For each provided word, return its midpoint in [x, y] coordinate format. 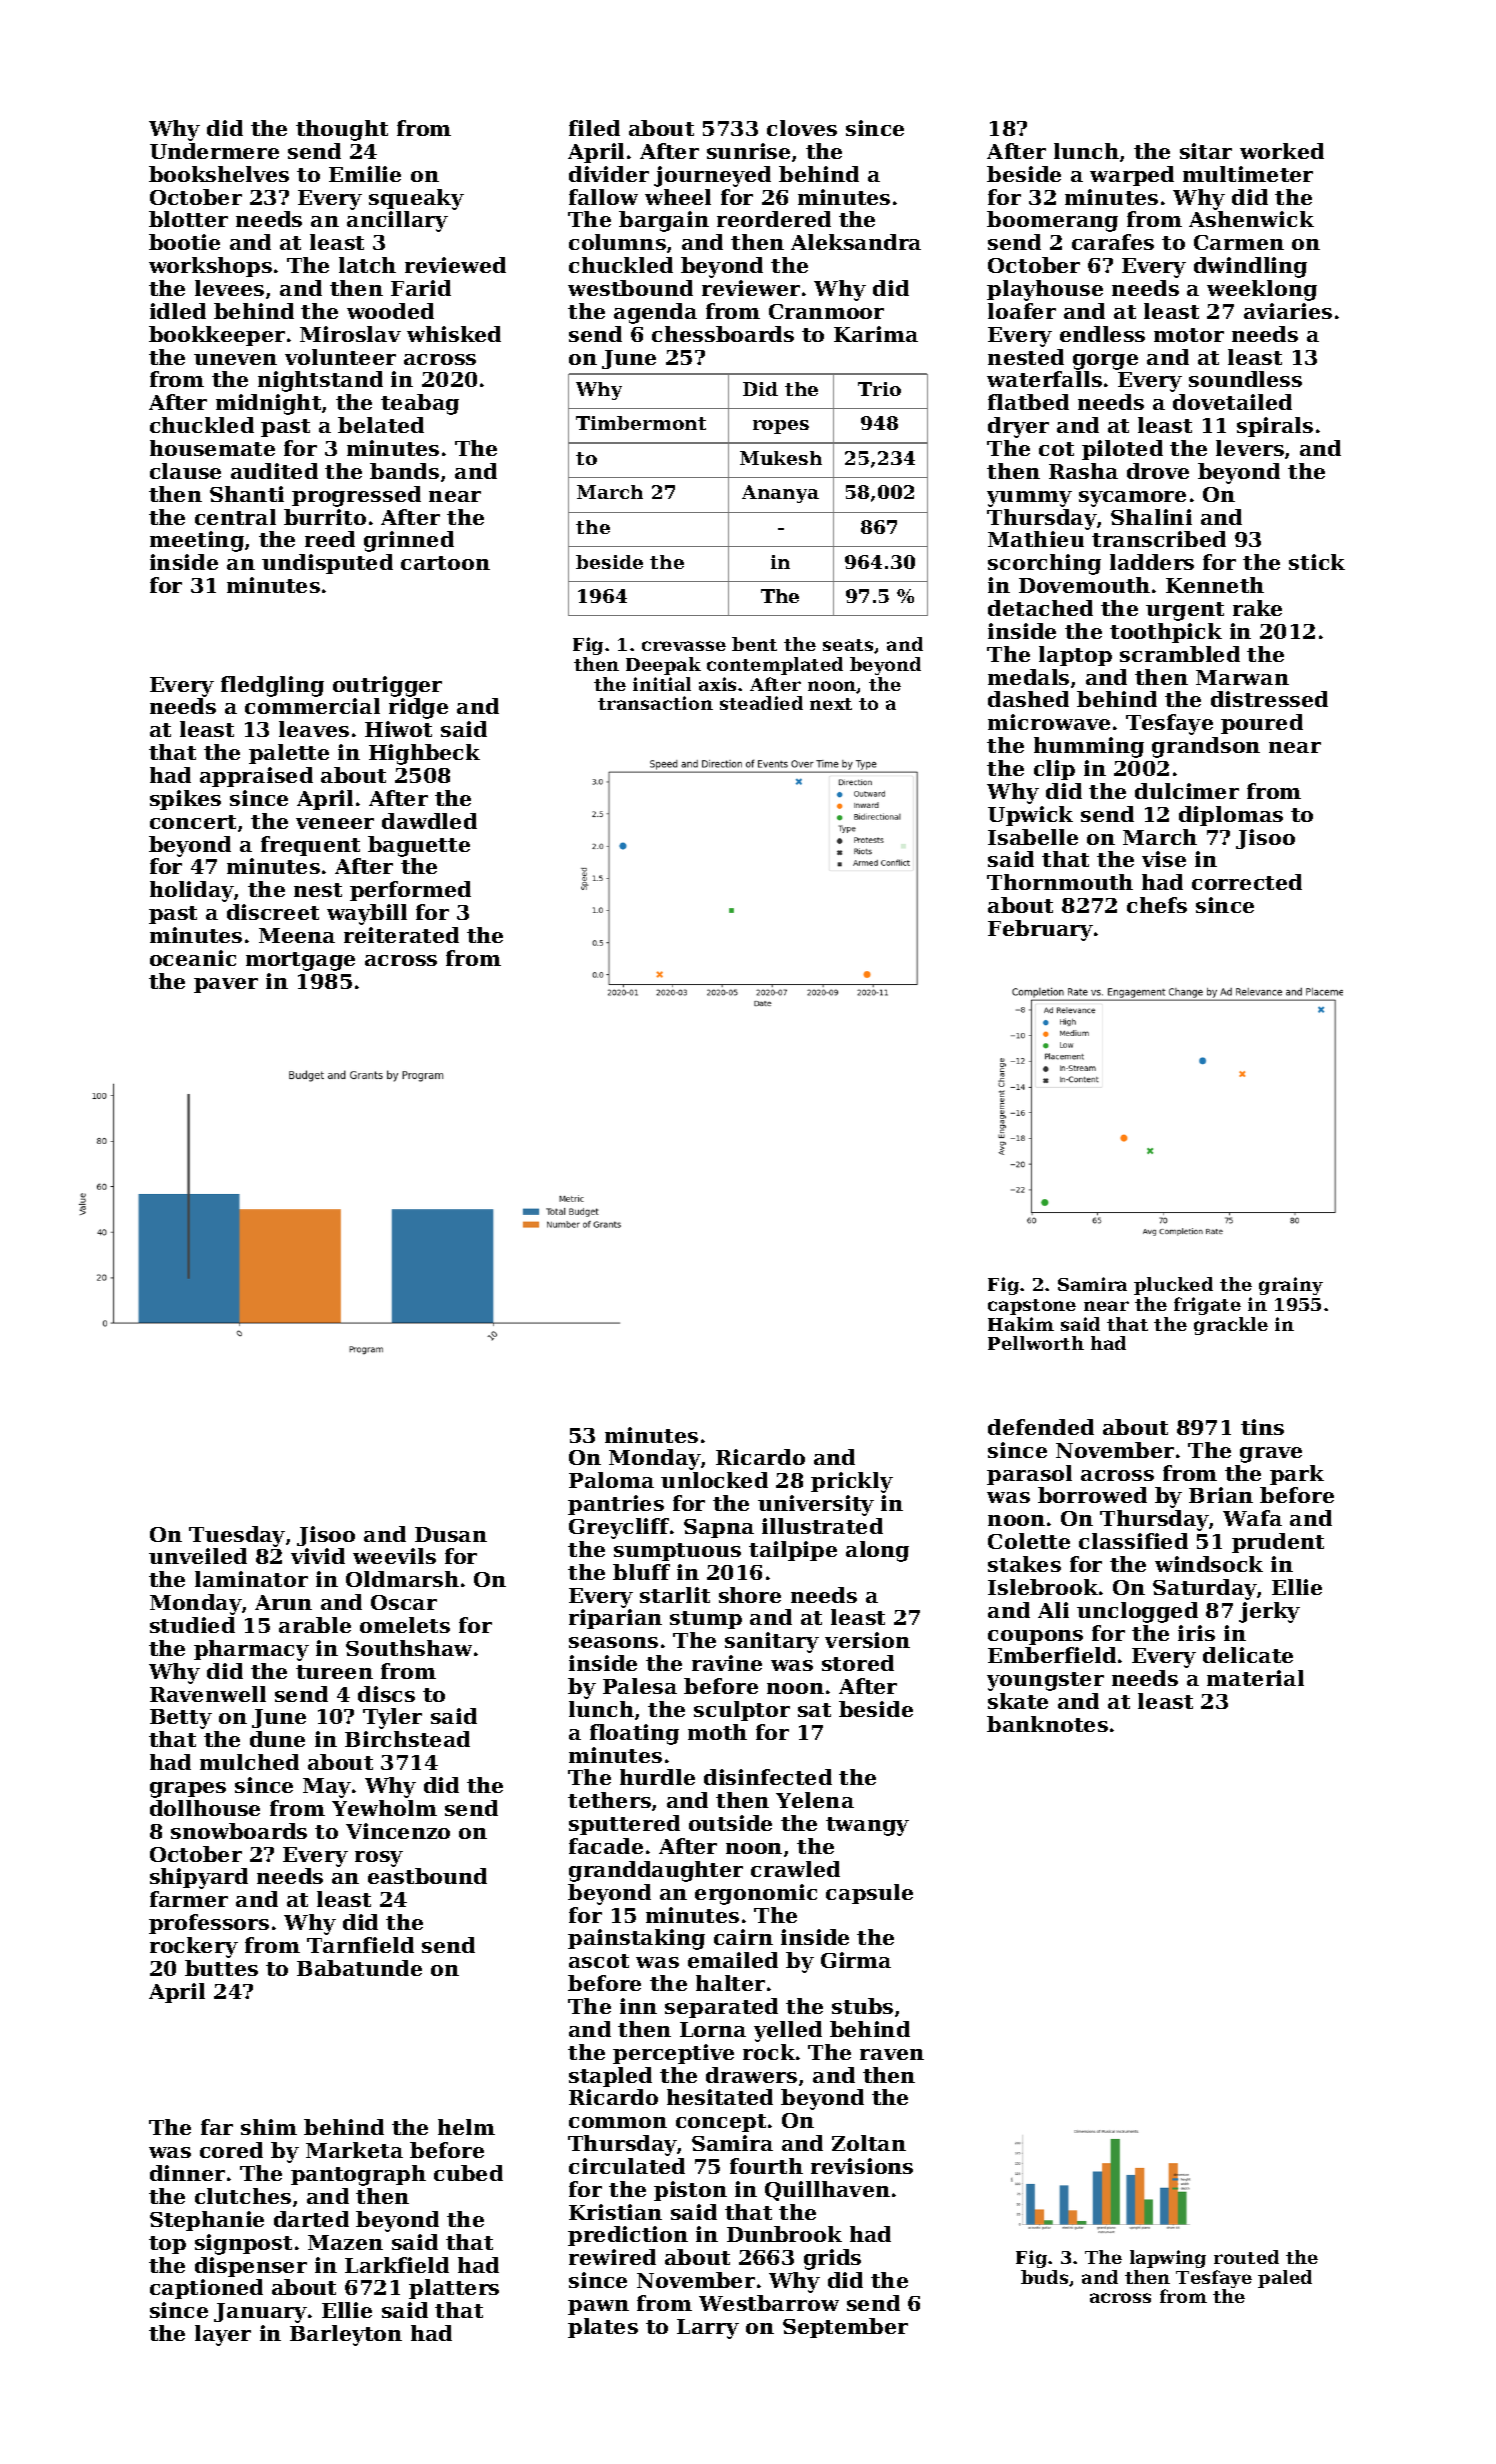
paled [1285, 2279]
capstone [1032, 1307]
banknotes [1047, 1724]
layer [223, 2335]
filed [594, 128]
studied [192, 1625]
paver [226, 985]
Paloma [611, 1480]
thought [342, 130]
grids [832, 2259]
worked [1282, 151]
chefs [1157, 905]
